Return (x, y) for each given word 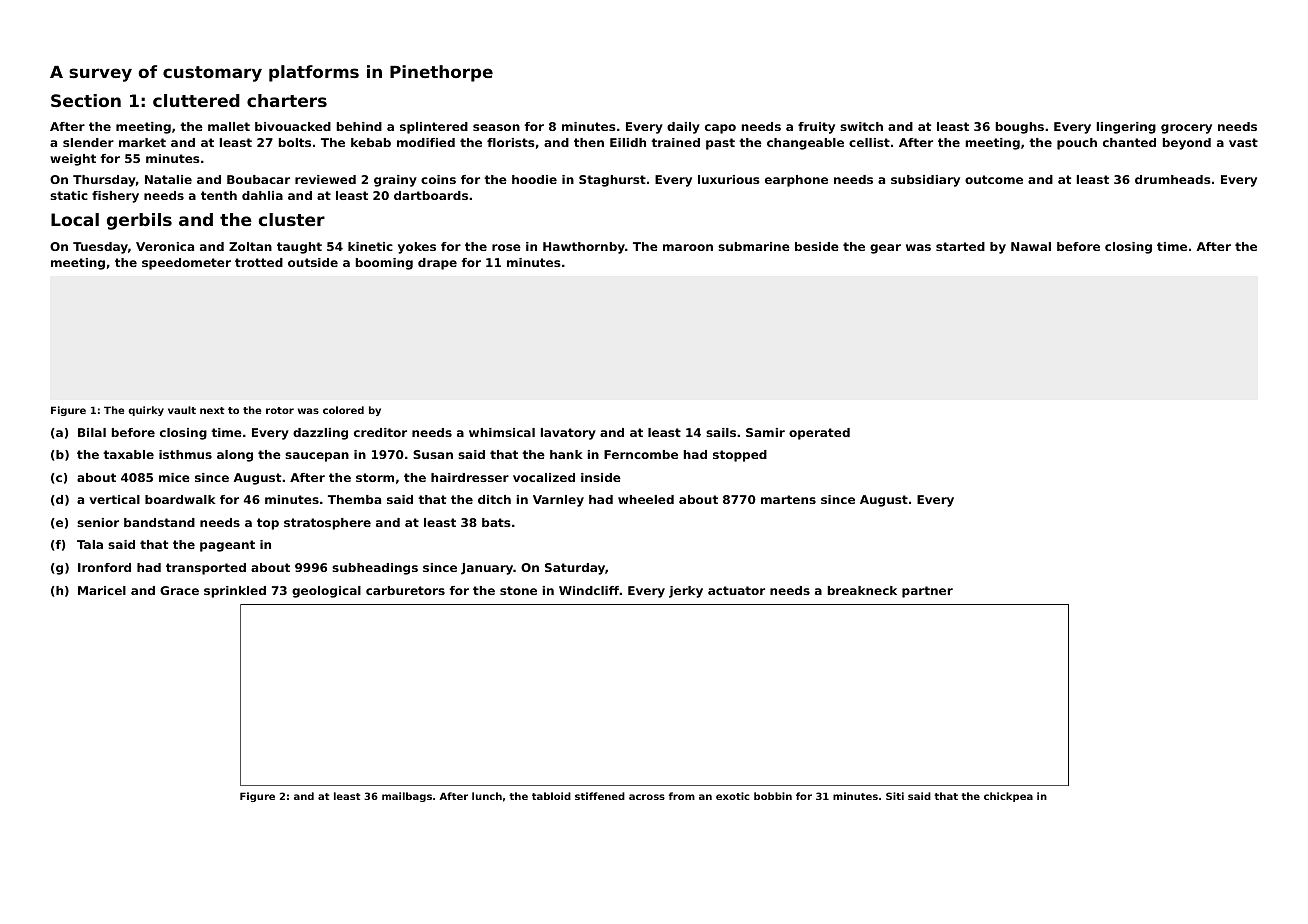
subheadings (375, 569)
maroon (688, 247)
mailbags (407, 797)
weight (73, 160)
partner (927, 592)
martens (788, 499)
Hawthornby (584, 248)
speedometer (186, 264)
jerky (686, 592)
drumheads (1172, 179)
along (235, 456)
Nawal (1031, 246)
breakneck (862, 590)
